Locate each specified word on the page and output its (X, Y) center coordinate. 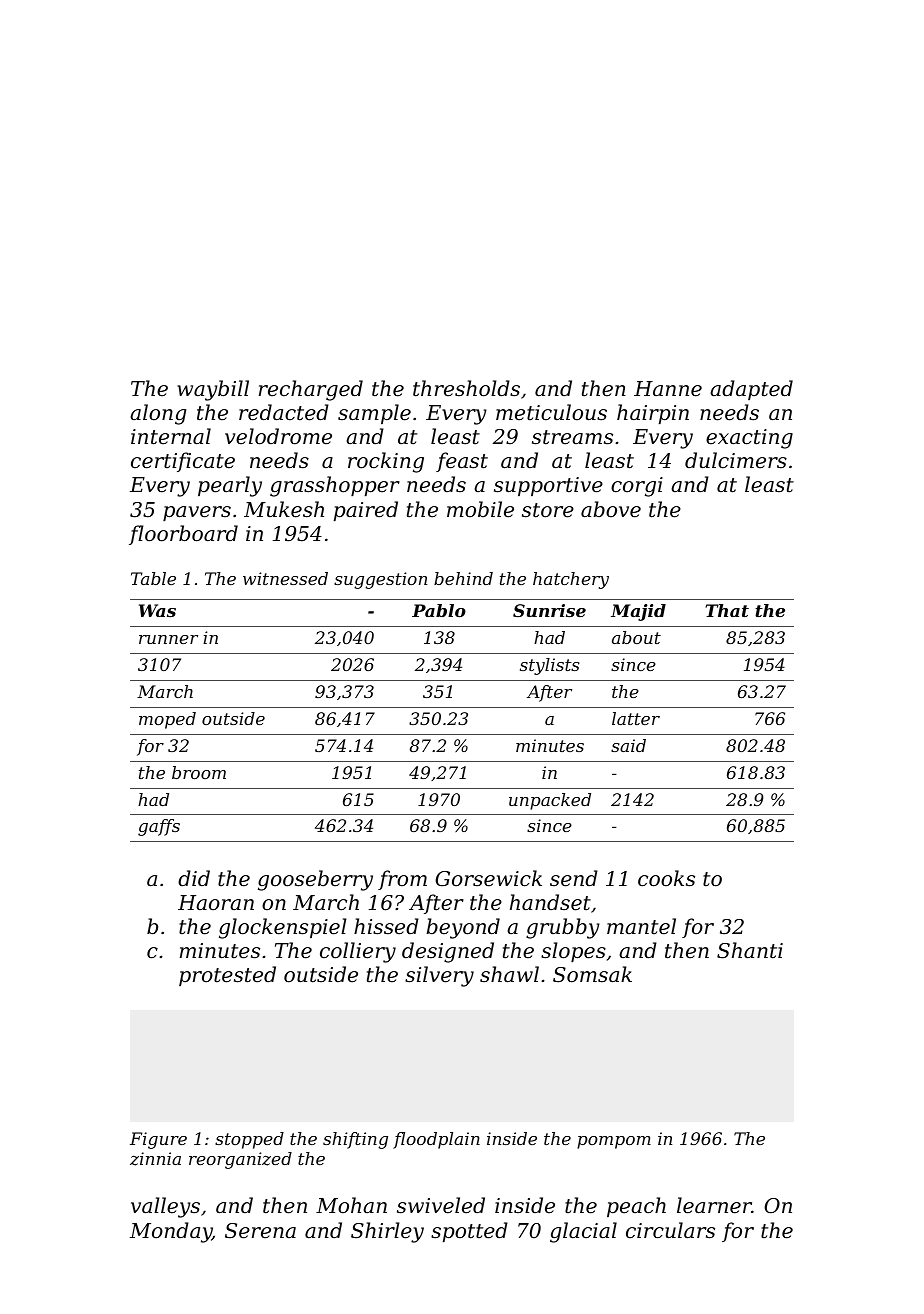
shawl (509, 974)
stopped (249, 1140)
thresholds (466, 388)
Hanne (668, 389)
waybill (213, 390)
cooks (666, 878)
